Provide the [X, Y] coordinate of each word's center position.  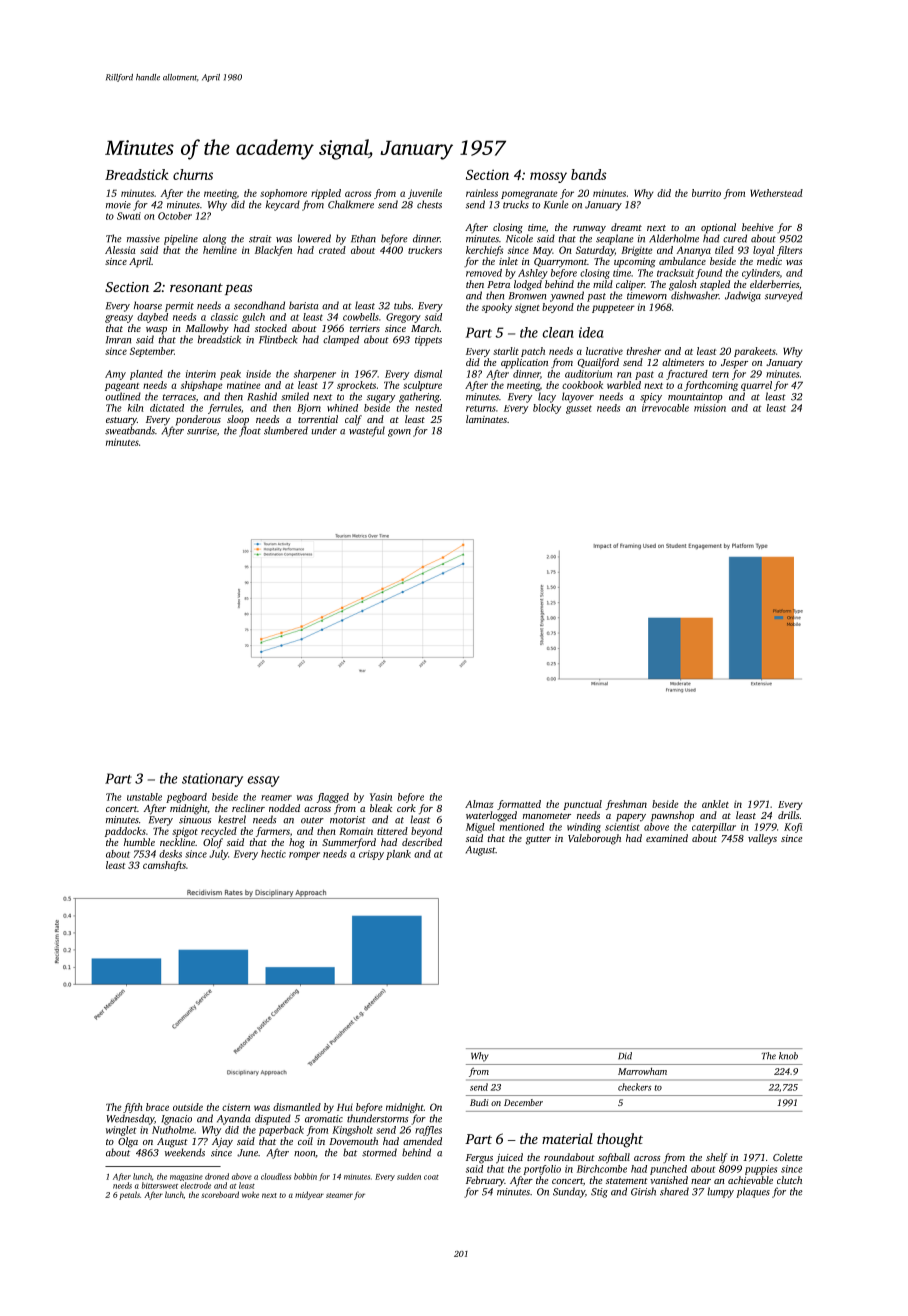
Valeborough [594, 839]
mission [710, 408]
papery [631, 818]
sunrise [202, 431]
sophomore [283, 194]
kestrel [232, 819]
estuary [121, 421]
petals [129, 1195]
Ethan [363, 238]
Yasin [381, 797]
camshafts [164, 866]
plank [398, 855]
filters [789, 251]
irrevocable [665, 408]
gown [399, 433]
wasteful [367, 431]
